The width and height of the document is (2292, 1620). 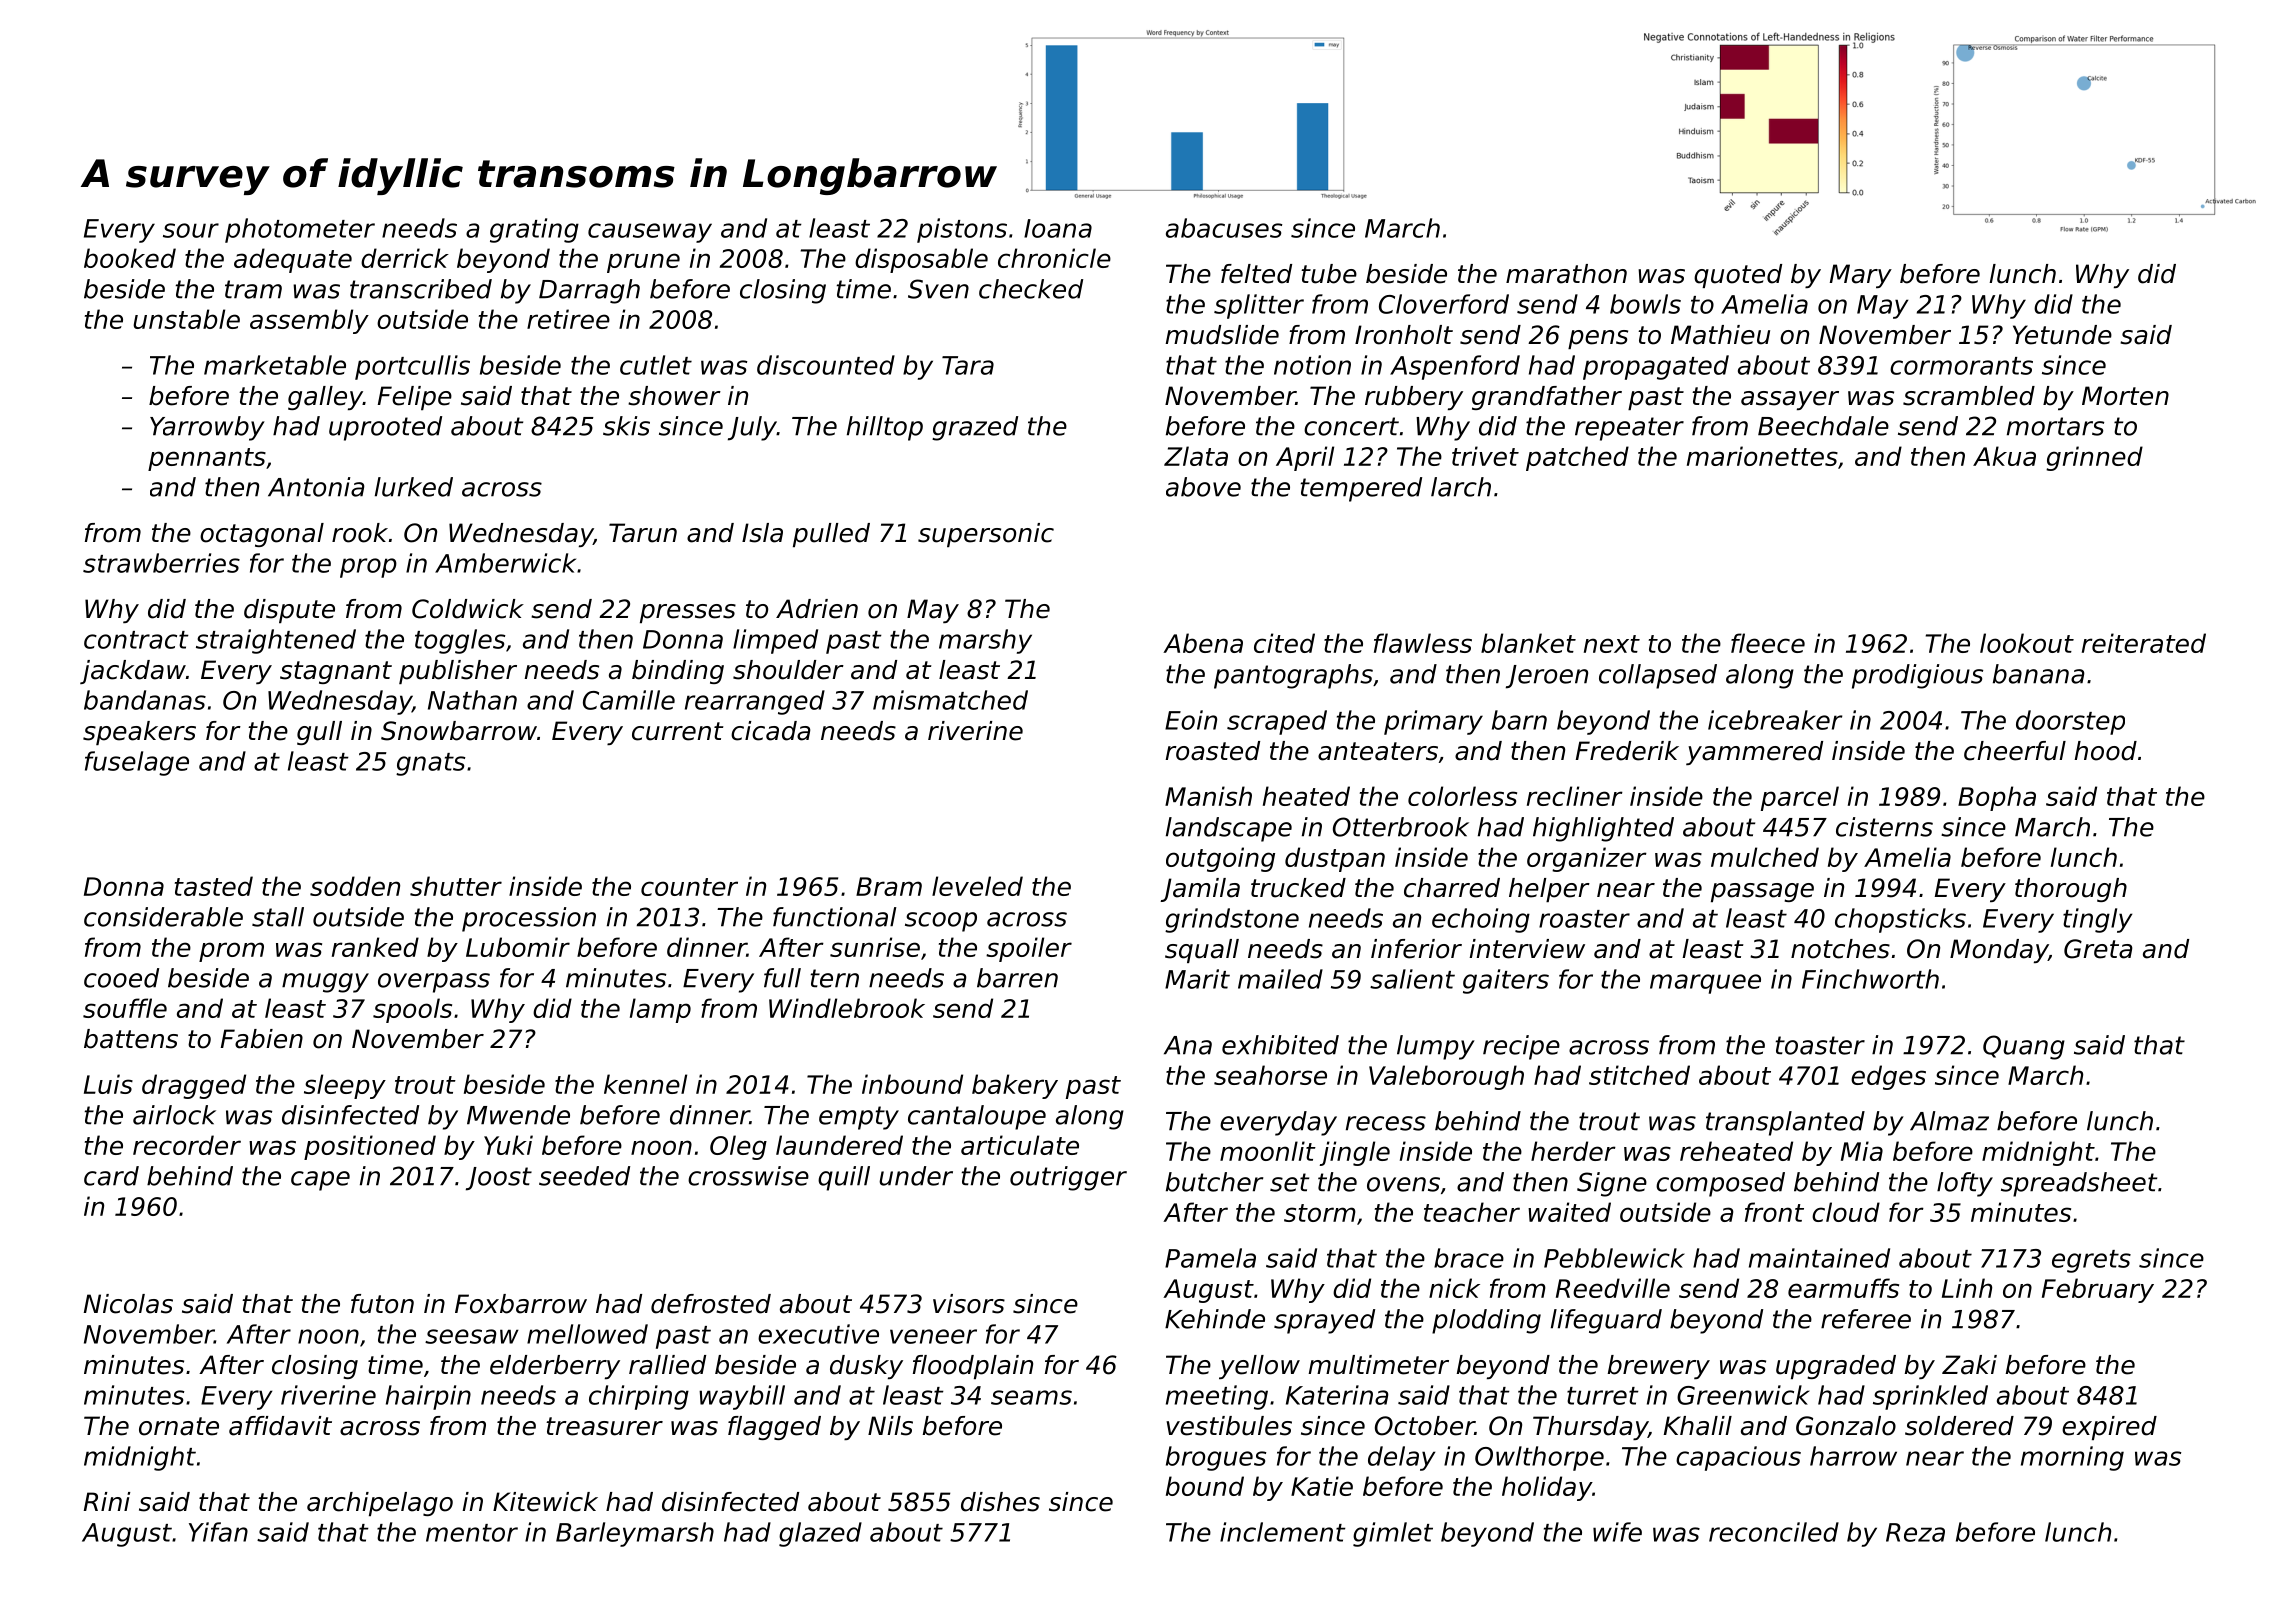 I want to click on mismatched, so click(x=950, y=700).
